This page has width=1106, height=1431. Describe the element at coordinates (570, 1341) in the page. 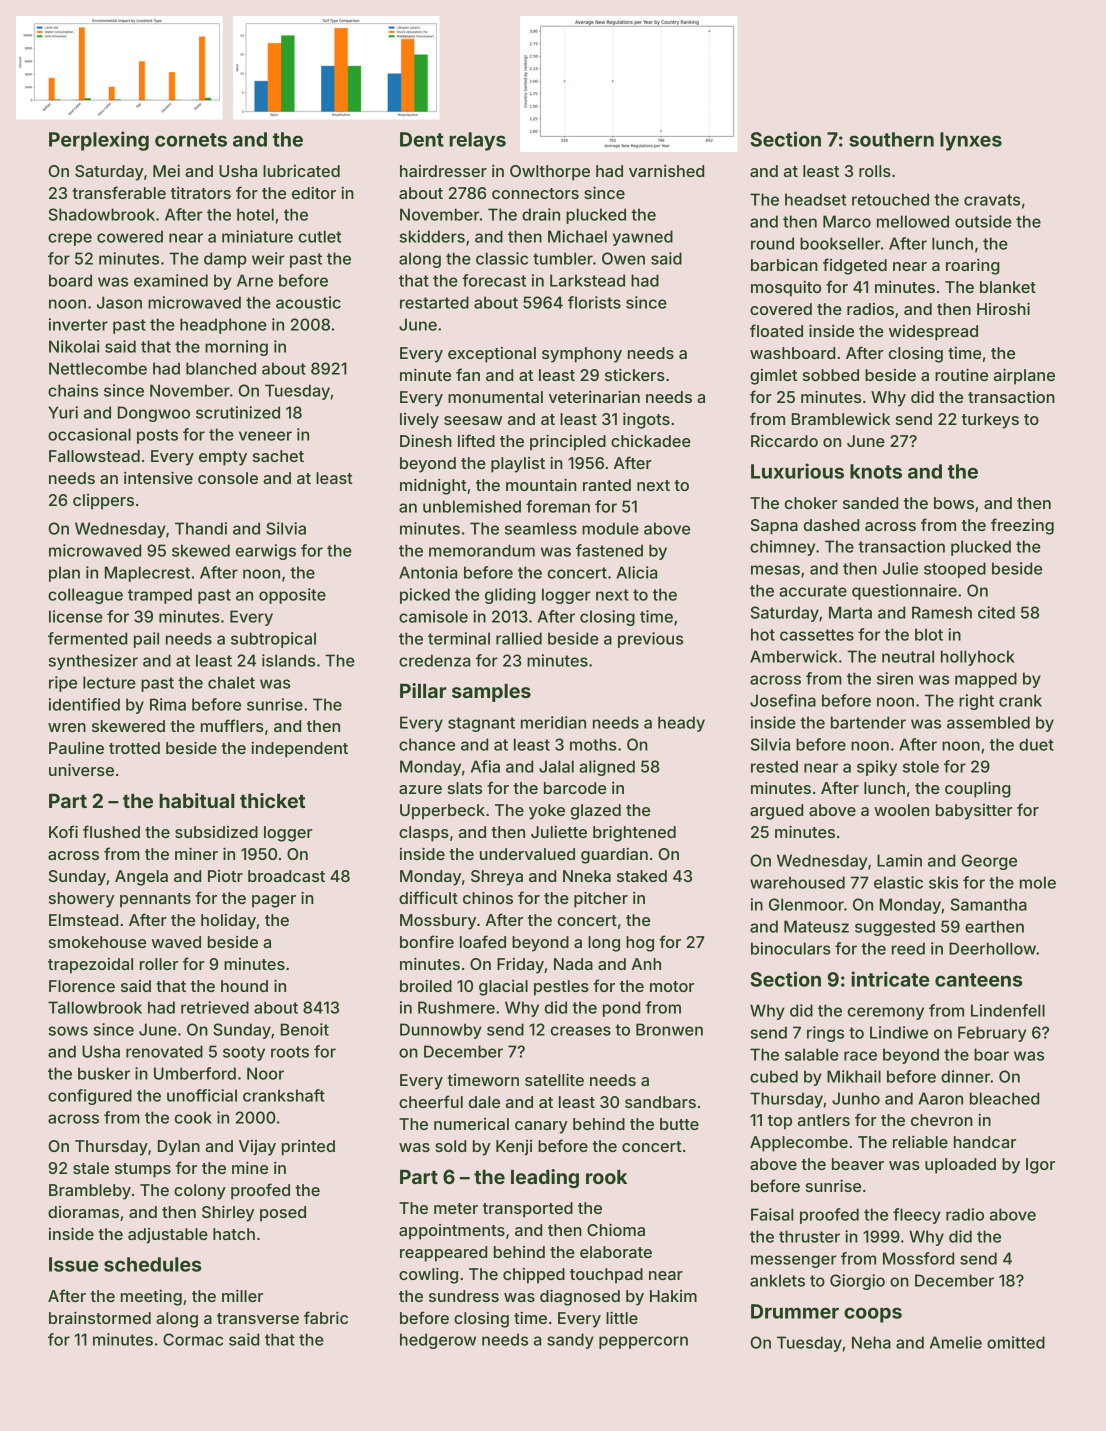

I see `sandy` at that location.
